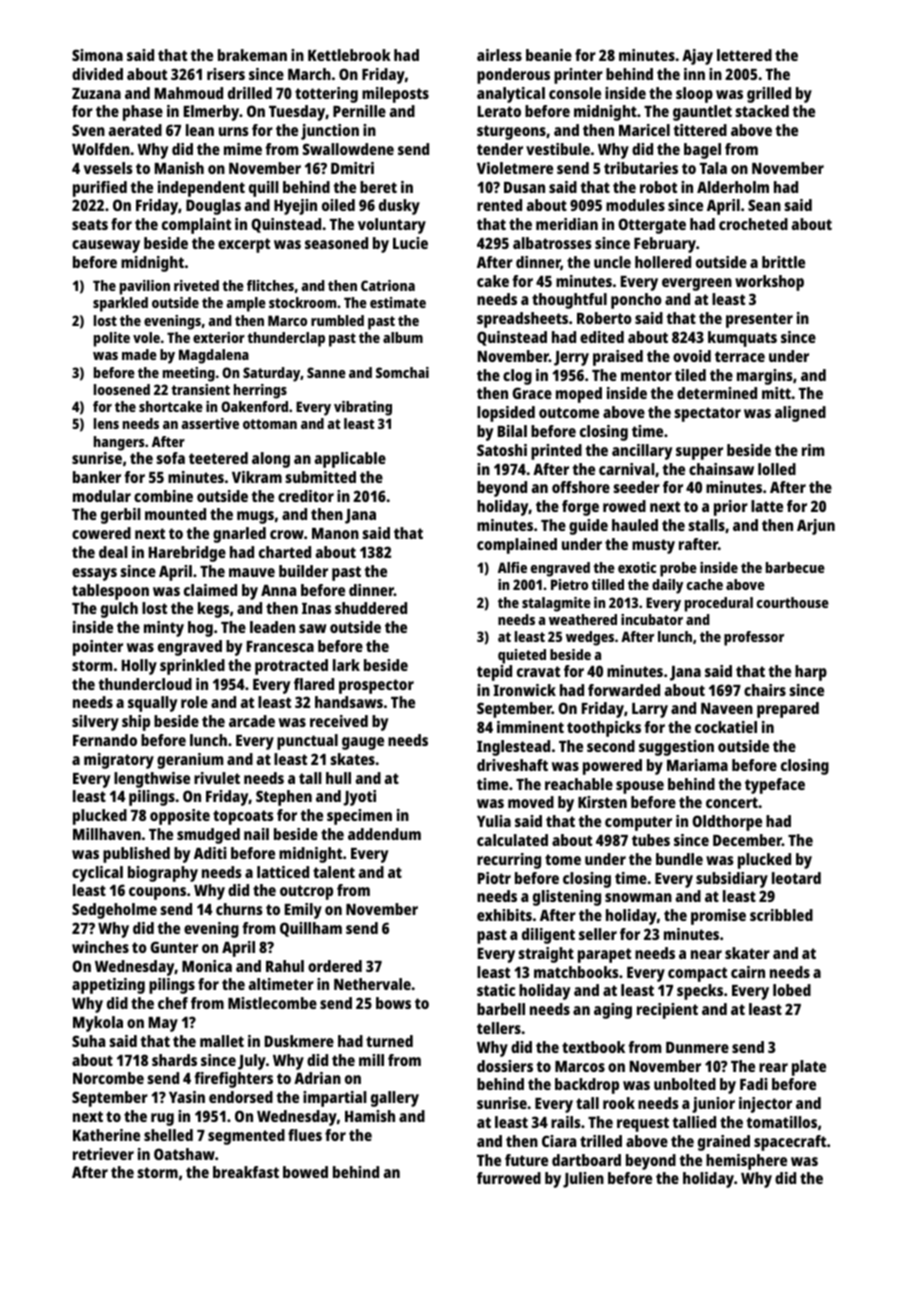 The height and width of the screenshot is (1316, 908). I want to click on ovoid, so click(692, 356).
